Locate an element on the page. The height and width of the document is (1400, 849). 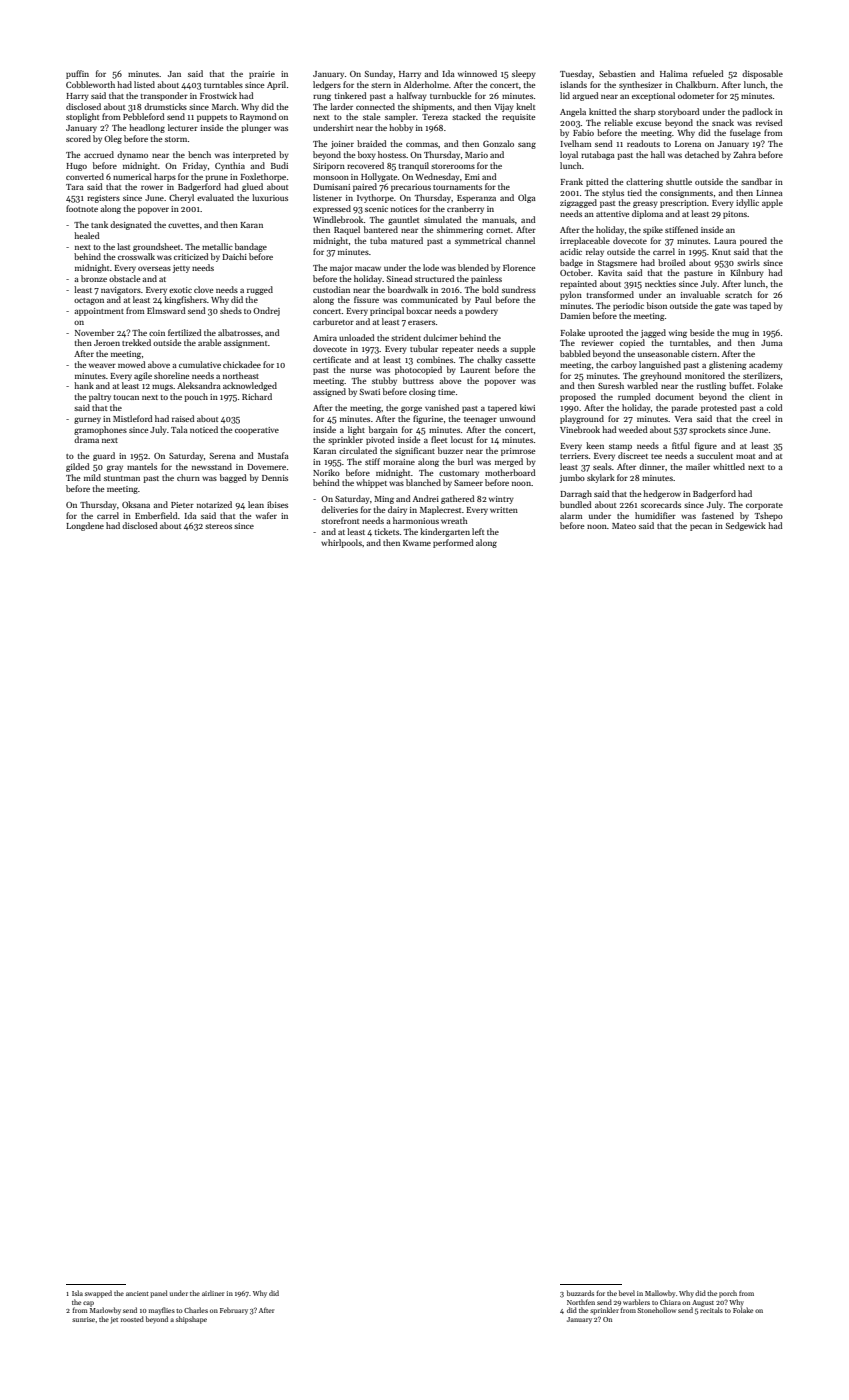
Frostwick is located at coordinates (218, 95).
